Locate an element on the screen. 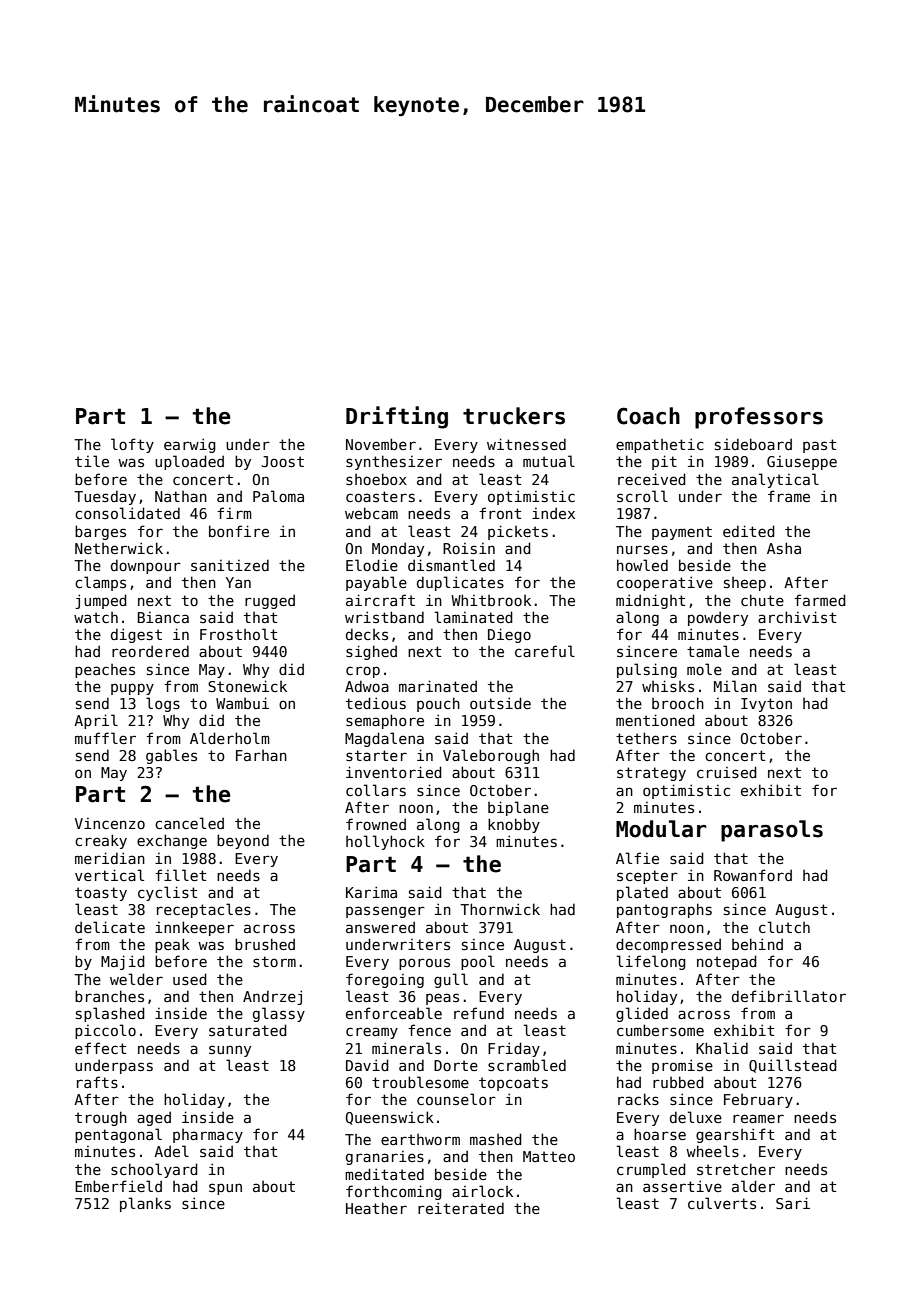 The height and width of the screenshot is (1308, 924). parasols is located at coordinates (772, 831).
